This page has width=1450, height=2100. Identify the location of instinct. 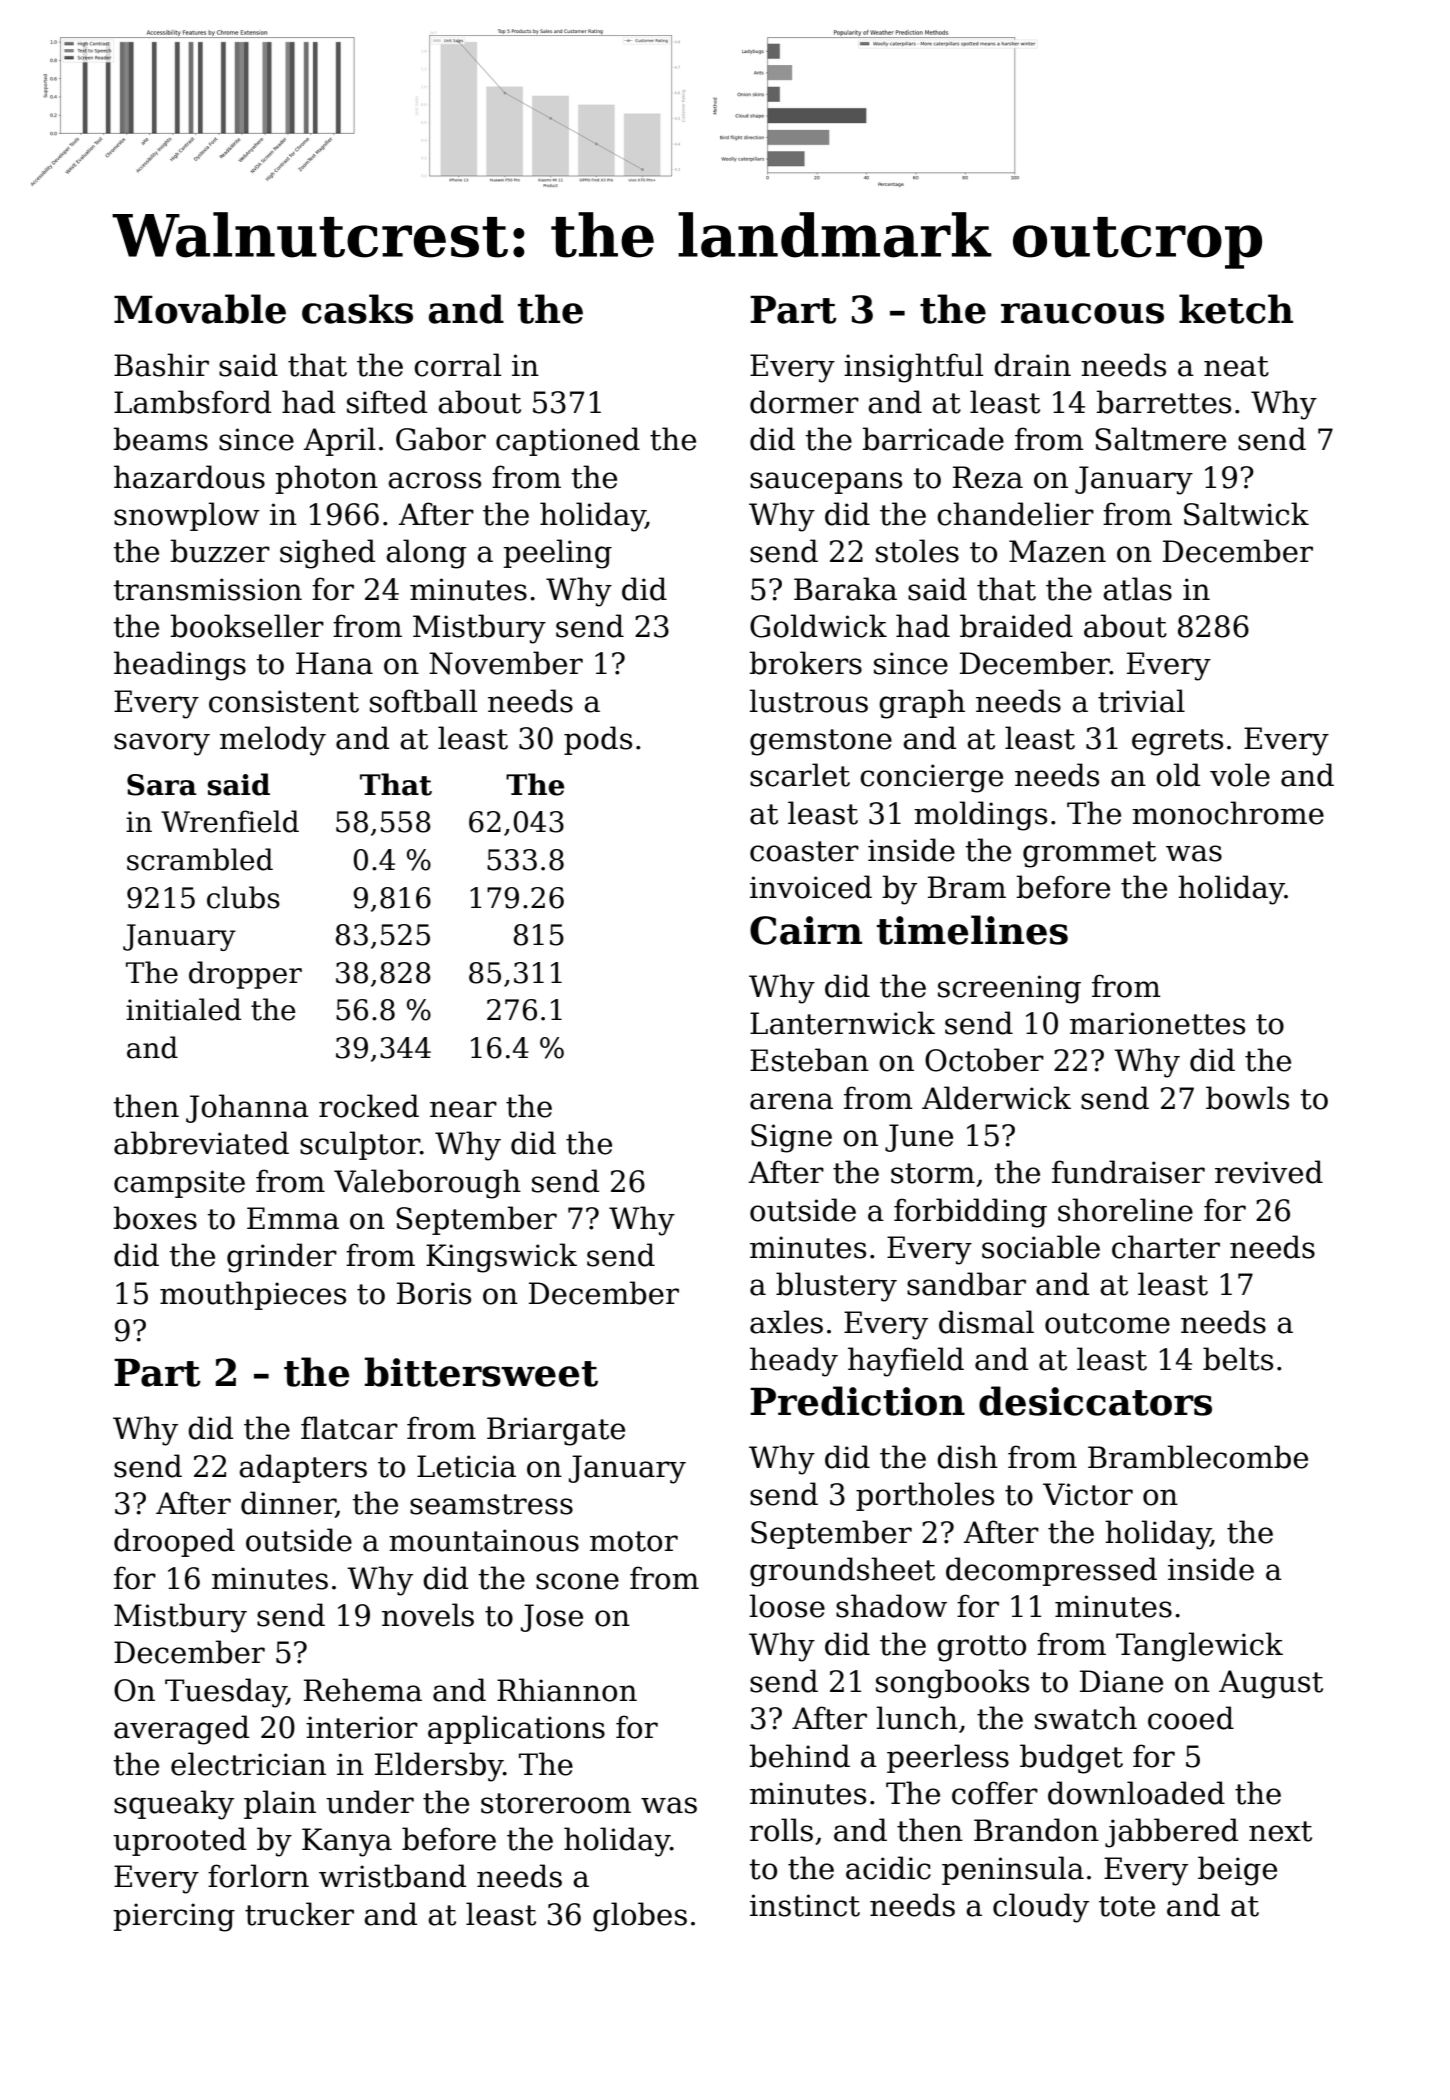
(805, 1905).
